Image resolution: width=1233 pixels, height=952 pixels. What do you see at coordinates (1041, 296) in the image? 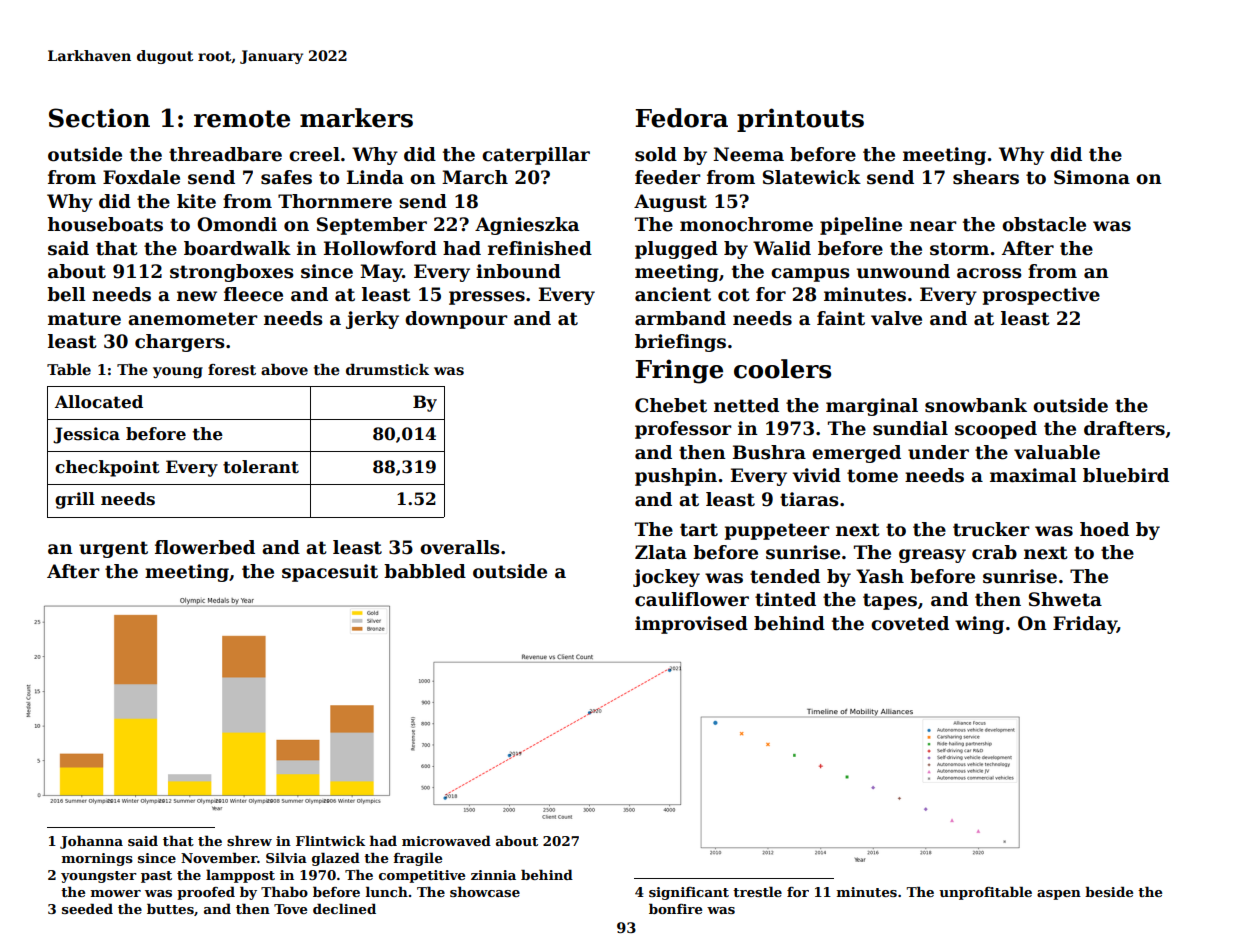
I see `prospective` at bounding box center [1041, 296].
